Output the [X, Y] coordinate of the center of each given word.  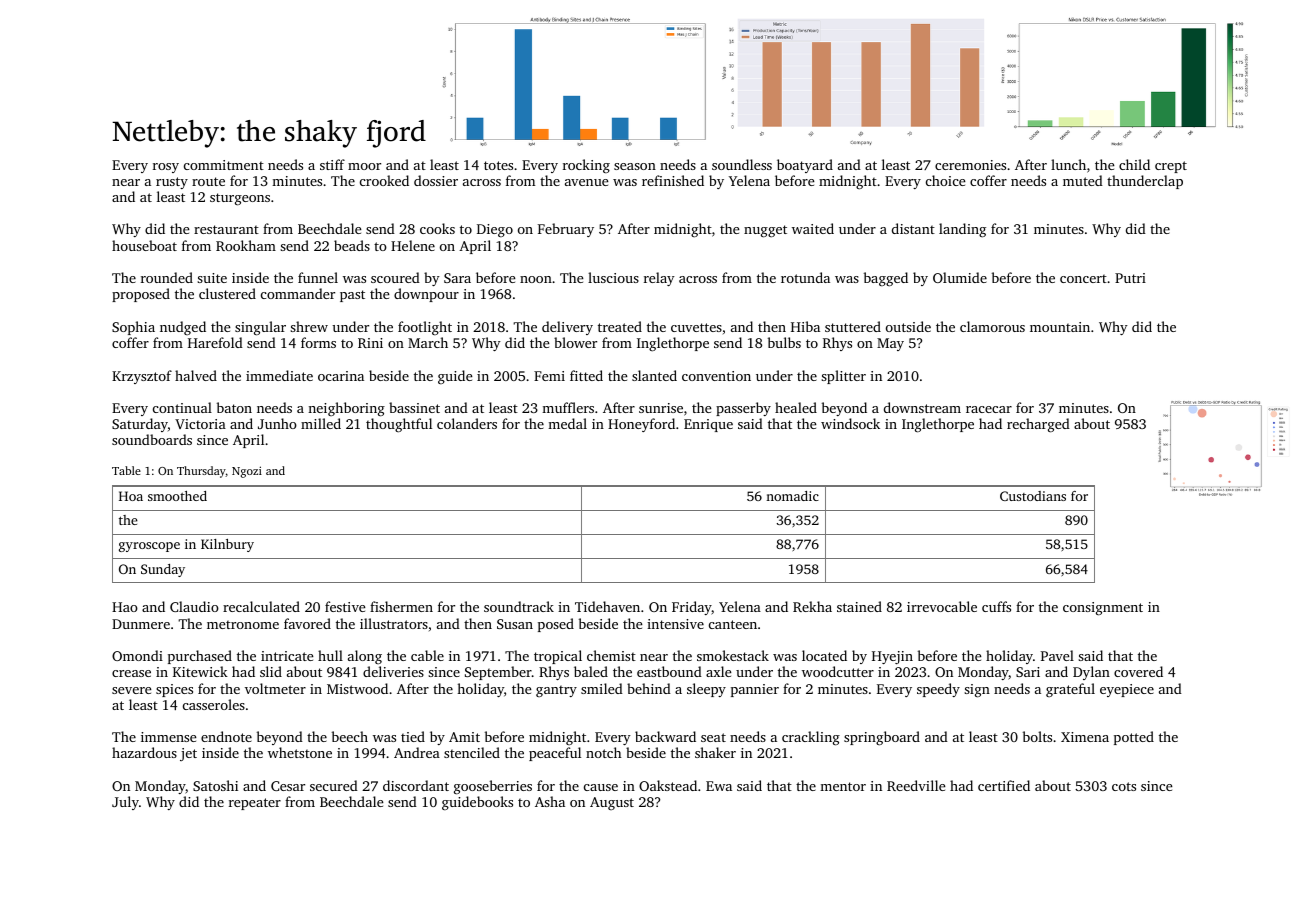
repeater [255, 804]
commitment [224, 165]
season [635, 166]
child [1134, 164]
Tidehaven [607, 606]
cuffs [996, 606]
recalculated [261, 606]
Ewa [719, 786]
